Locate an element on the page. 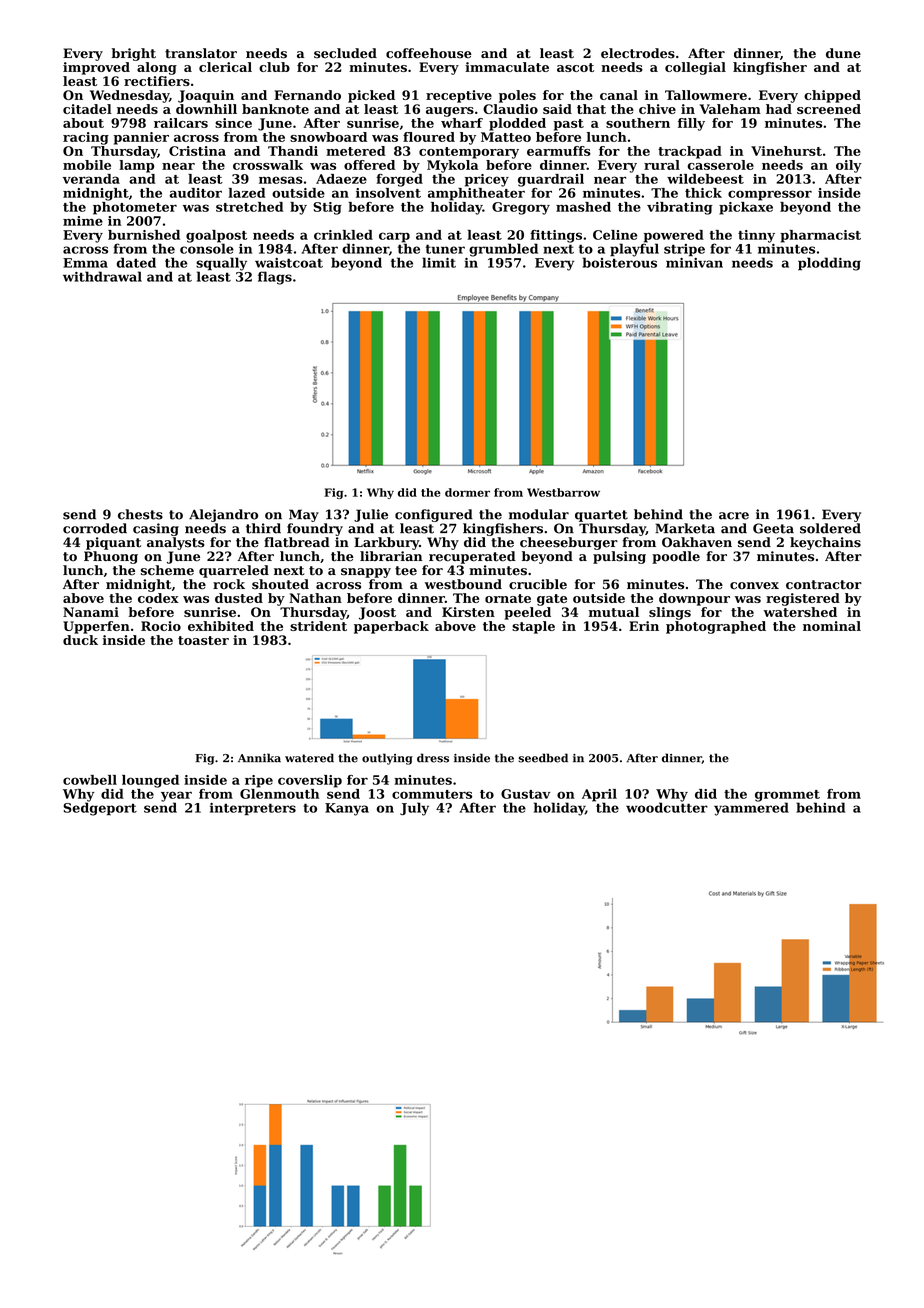  foundry is located at coordinates (315, 529).
